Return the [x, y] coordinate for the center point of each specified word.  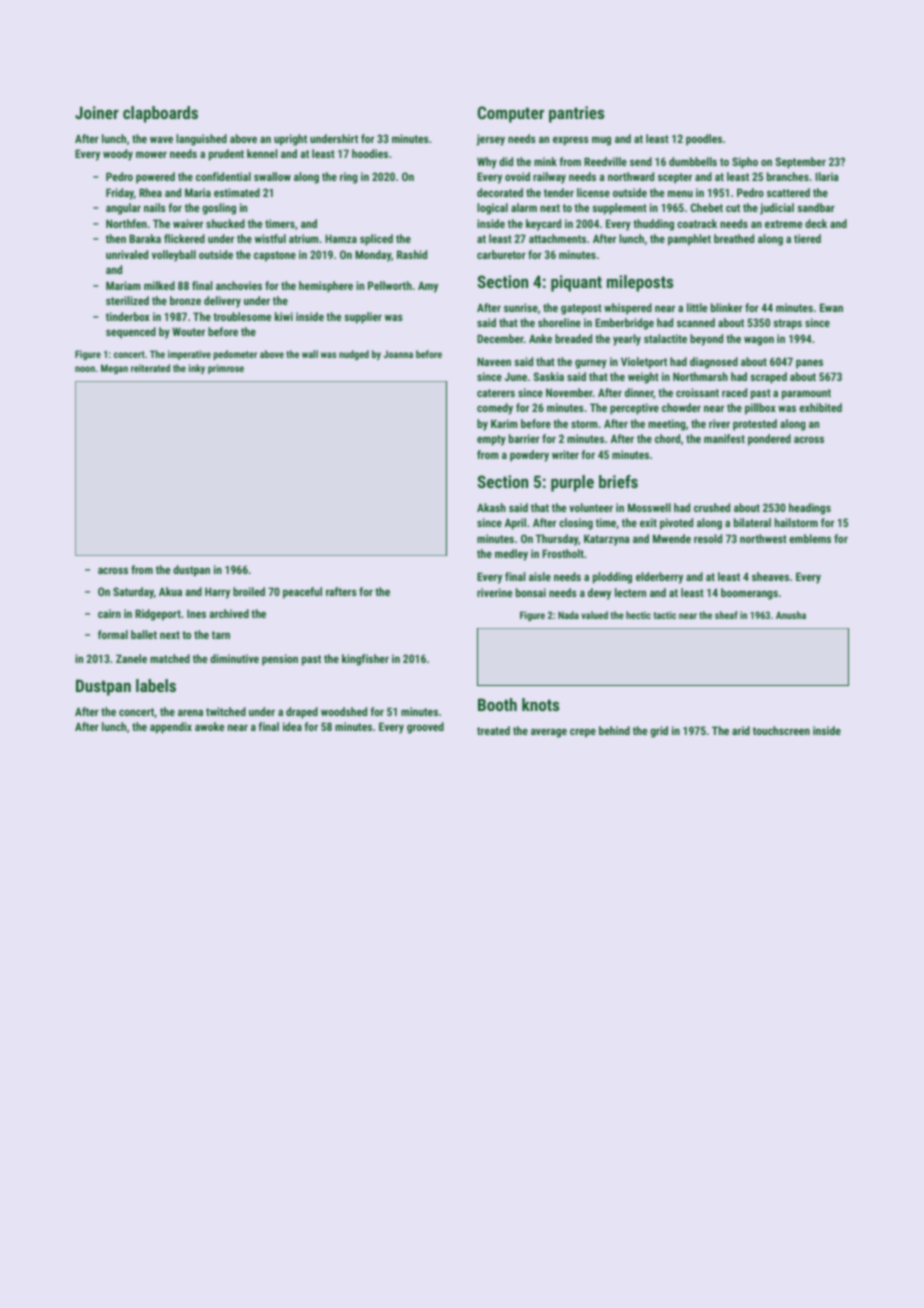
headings [810, 509]
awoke [209, 726]
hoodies [370, 153]
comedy [495, 409]
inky [197, 369]
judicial [777, 209]
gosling [219, 209]
